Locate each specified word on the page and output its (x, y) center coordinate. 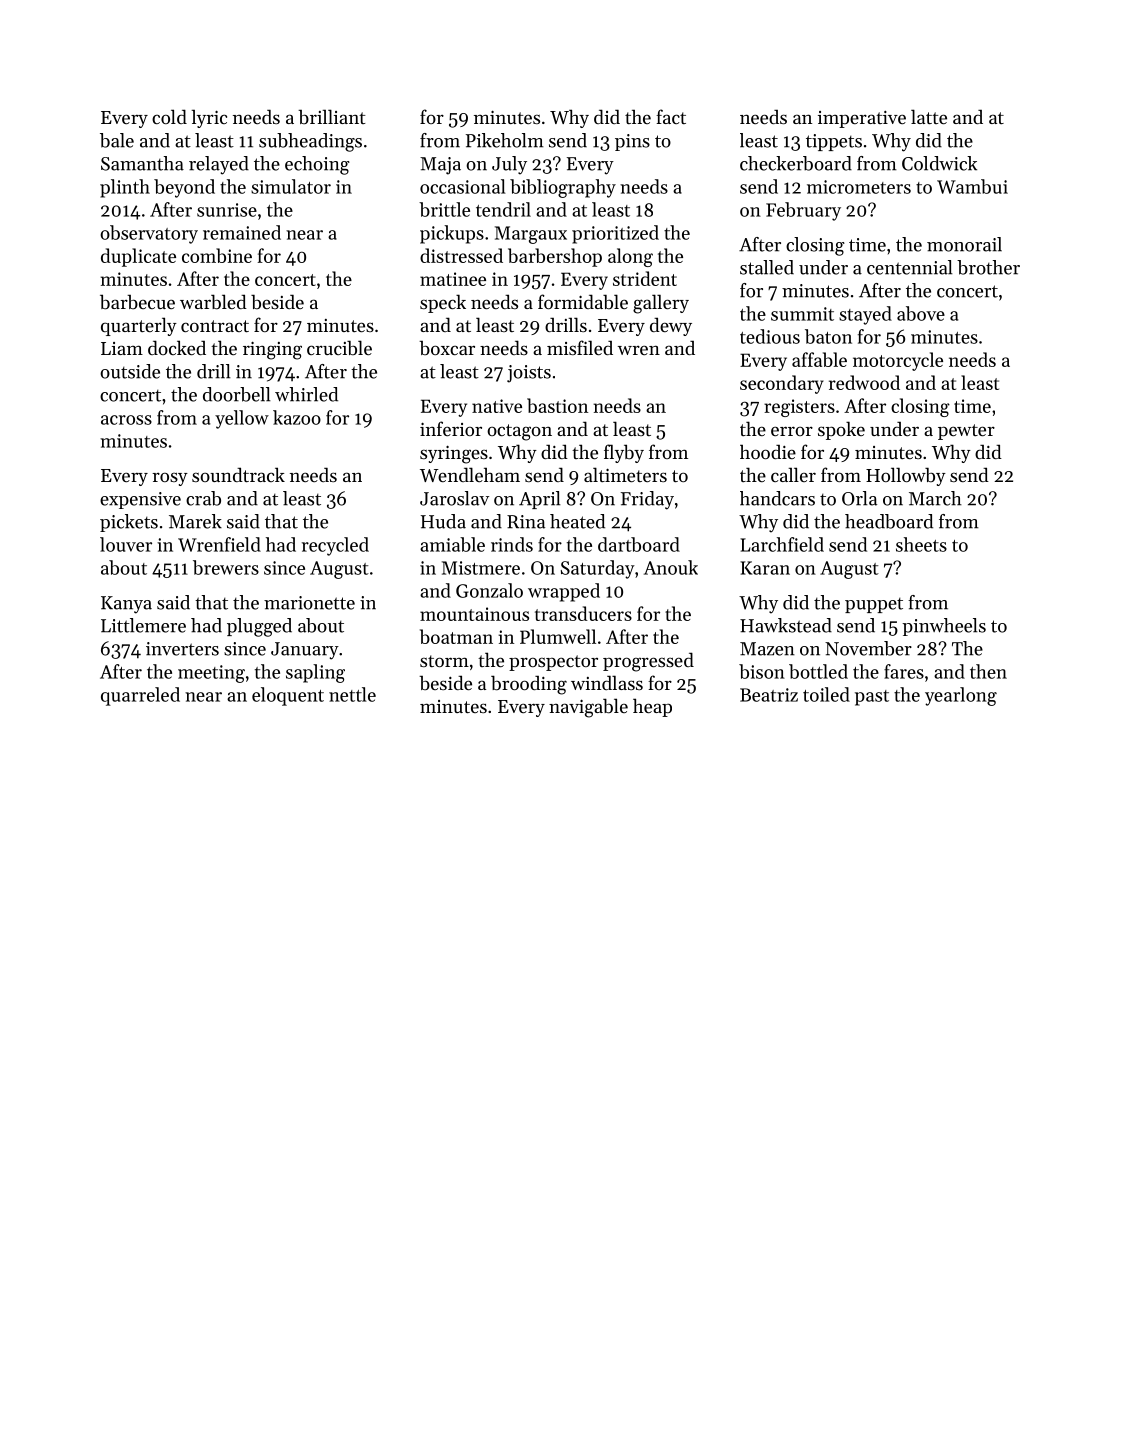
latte (929, 116)
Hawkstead (786, 625)
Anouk (671, 567)
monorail (964, 244)
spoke (841, 430)
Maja (440, 166)
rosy (170, 479)
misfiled (580, 347)
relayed (219, 165)
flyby (624, 453)
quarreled (140, 696)
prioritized (615, 234)
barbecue (137, 302)
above (921, 313)
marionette (309, 603)
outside (130, 371)
